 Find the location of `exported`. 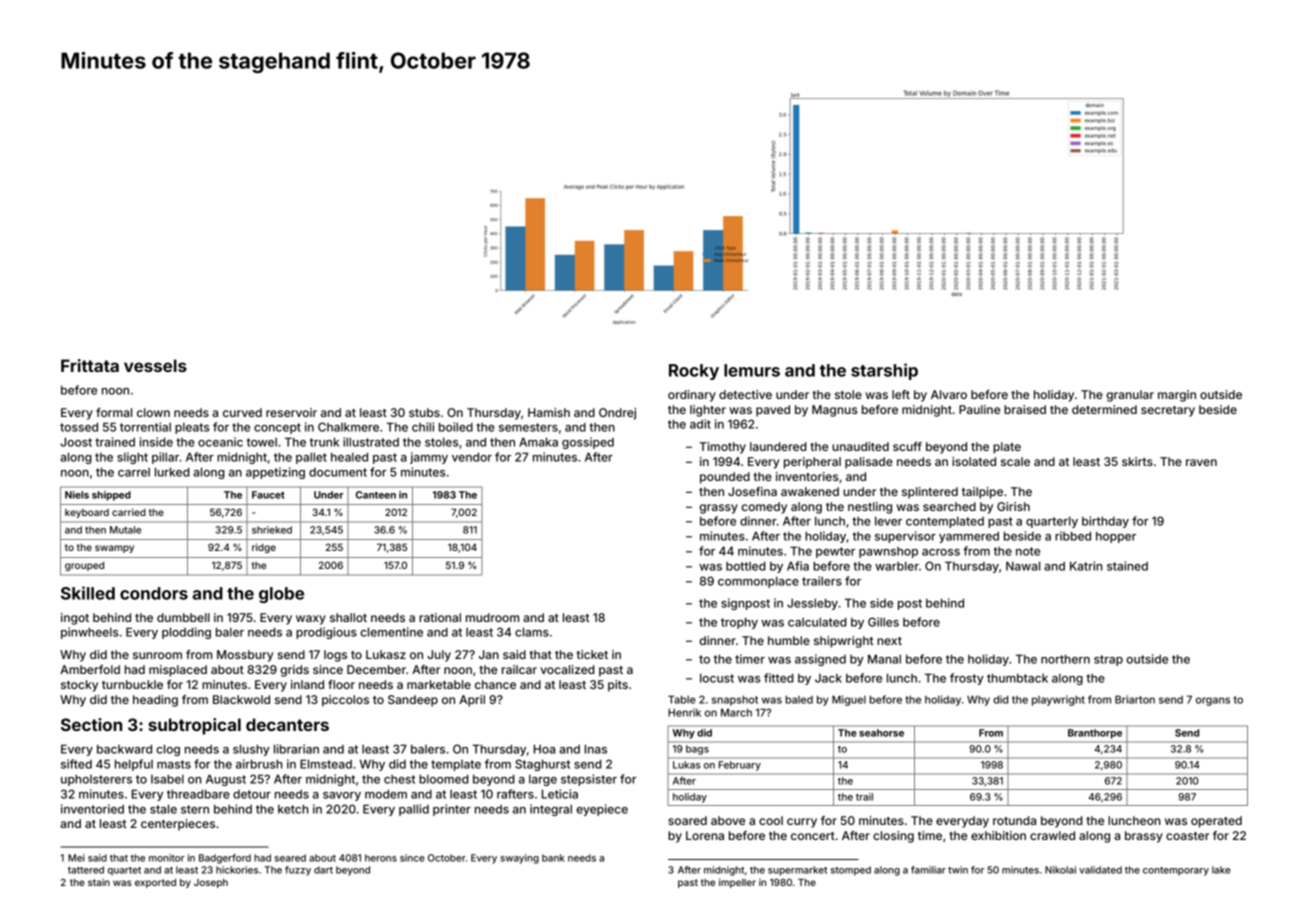

exported is located at coordinates (155, 883).
